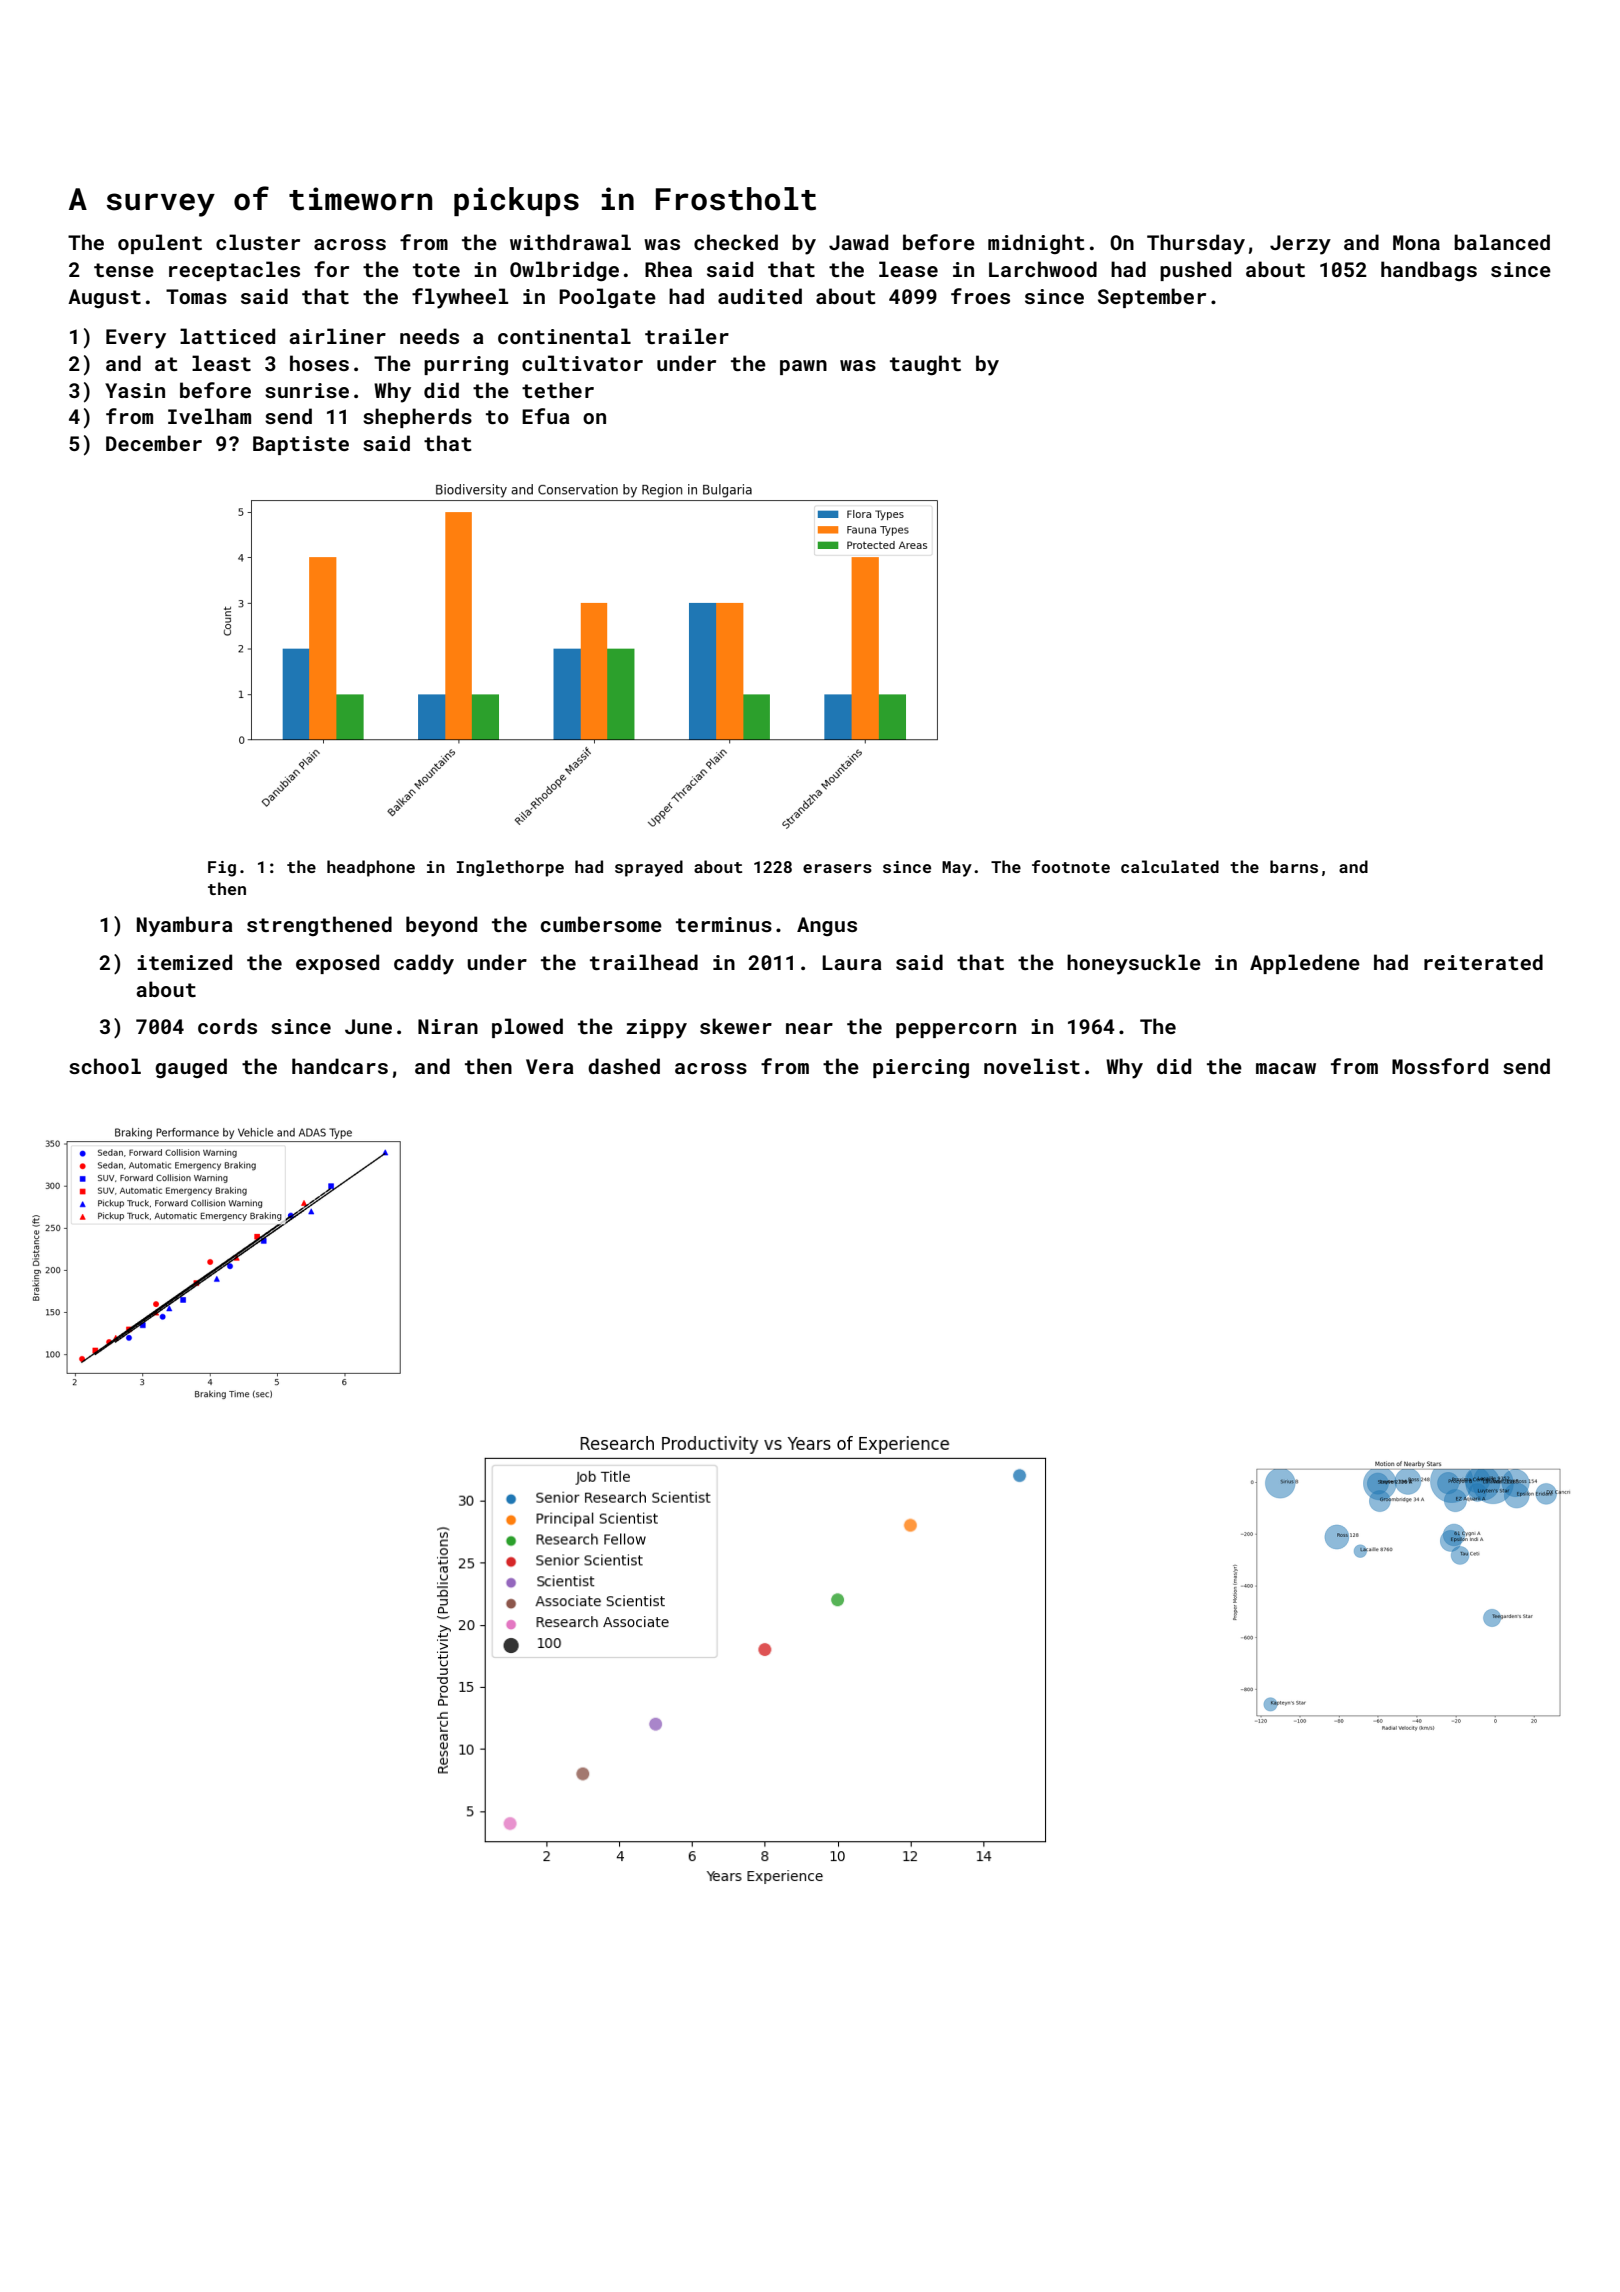  What do you see at coordinates (925, 365) in the screenshot?
I see `taught` at bounding box center [925, 365].
